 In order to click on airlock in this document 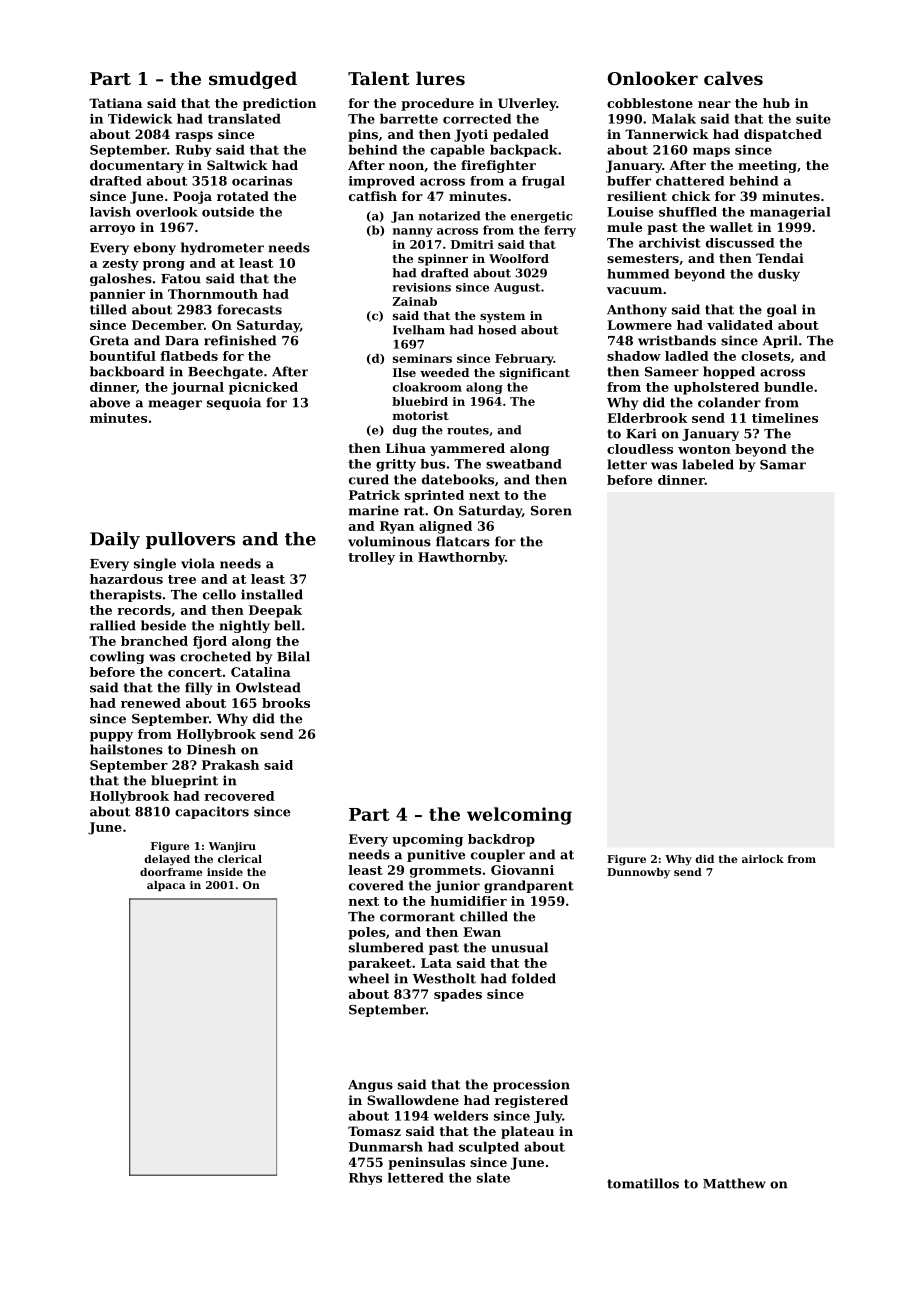, I will do `click(763, 859)`.
